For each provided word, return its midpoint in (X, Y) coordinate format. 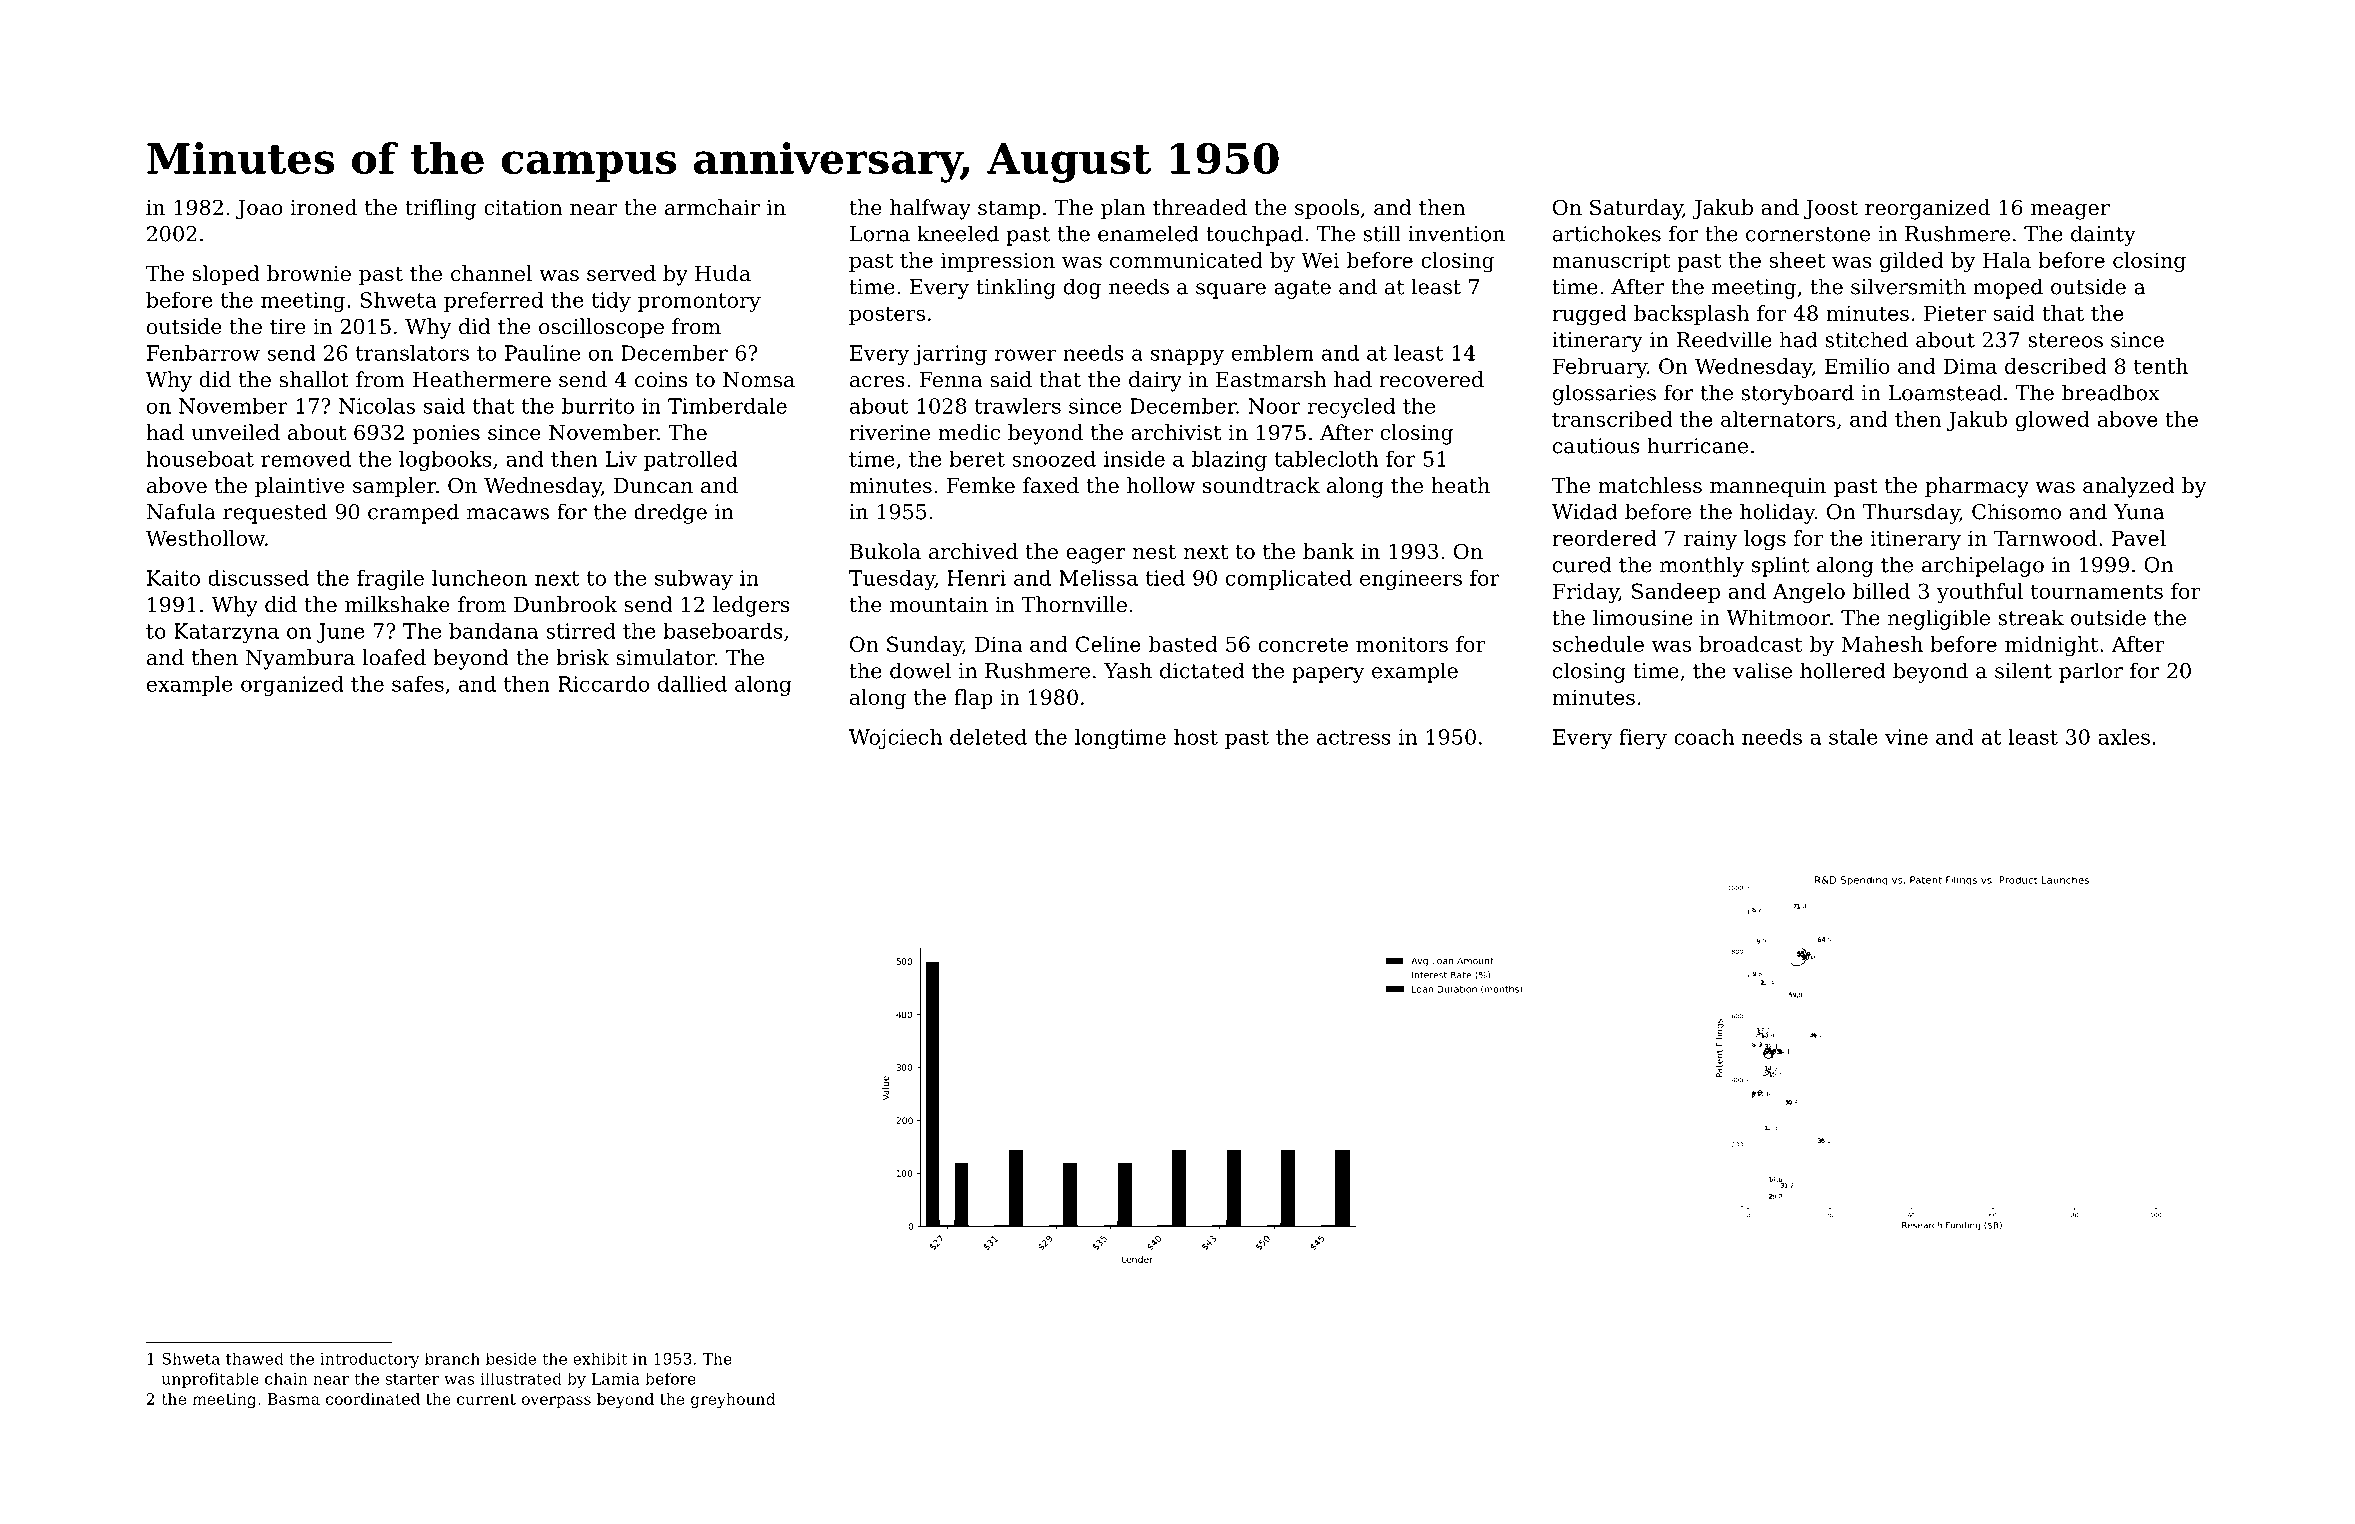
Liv (621, 459)
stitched (1866, 339)
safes (418, 684)
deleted (988, 737)
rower (1025, 355)
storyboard (1797, 394)
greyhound (733, 1400)
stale (1853, 737)
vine (1906, 737)
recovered (1431, 379)
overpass (556, 1402)
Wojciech (895, 739)
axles (2124, 737)
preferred (493, 302)
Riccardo (603, 684)
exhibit (600, 1358)
